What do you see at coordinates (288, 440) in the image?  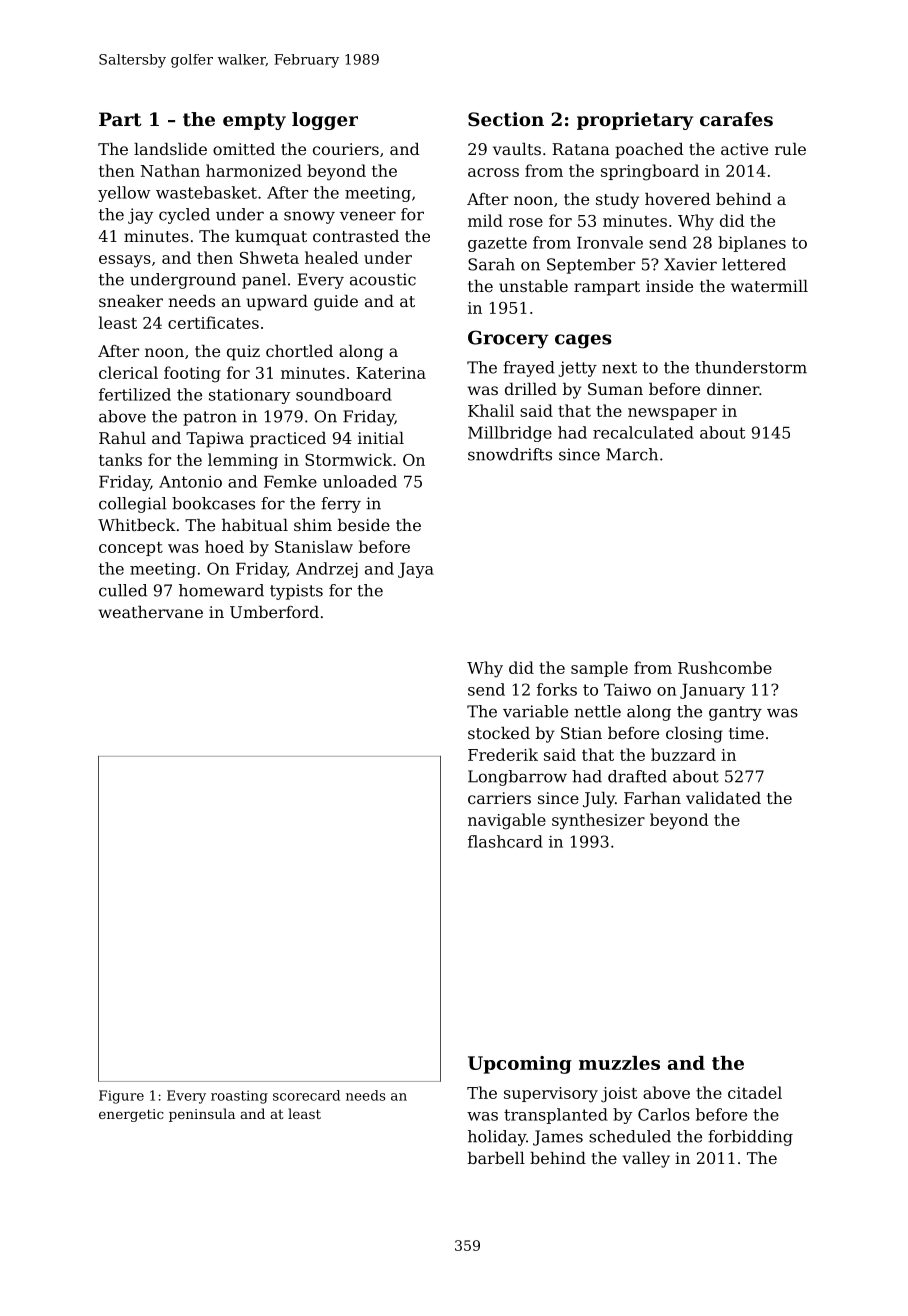 I see `practiced` at bounding box center [288, 440].
